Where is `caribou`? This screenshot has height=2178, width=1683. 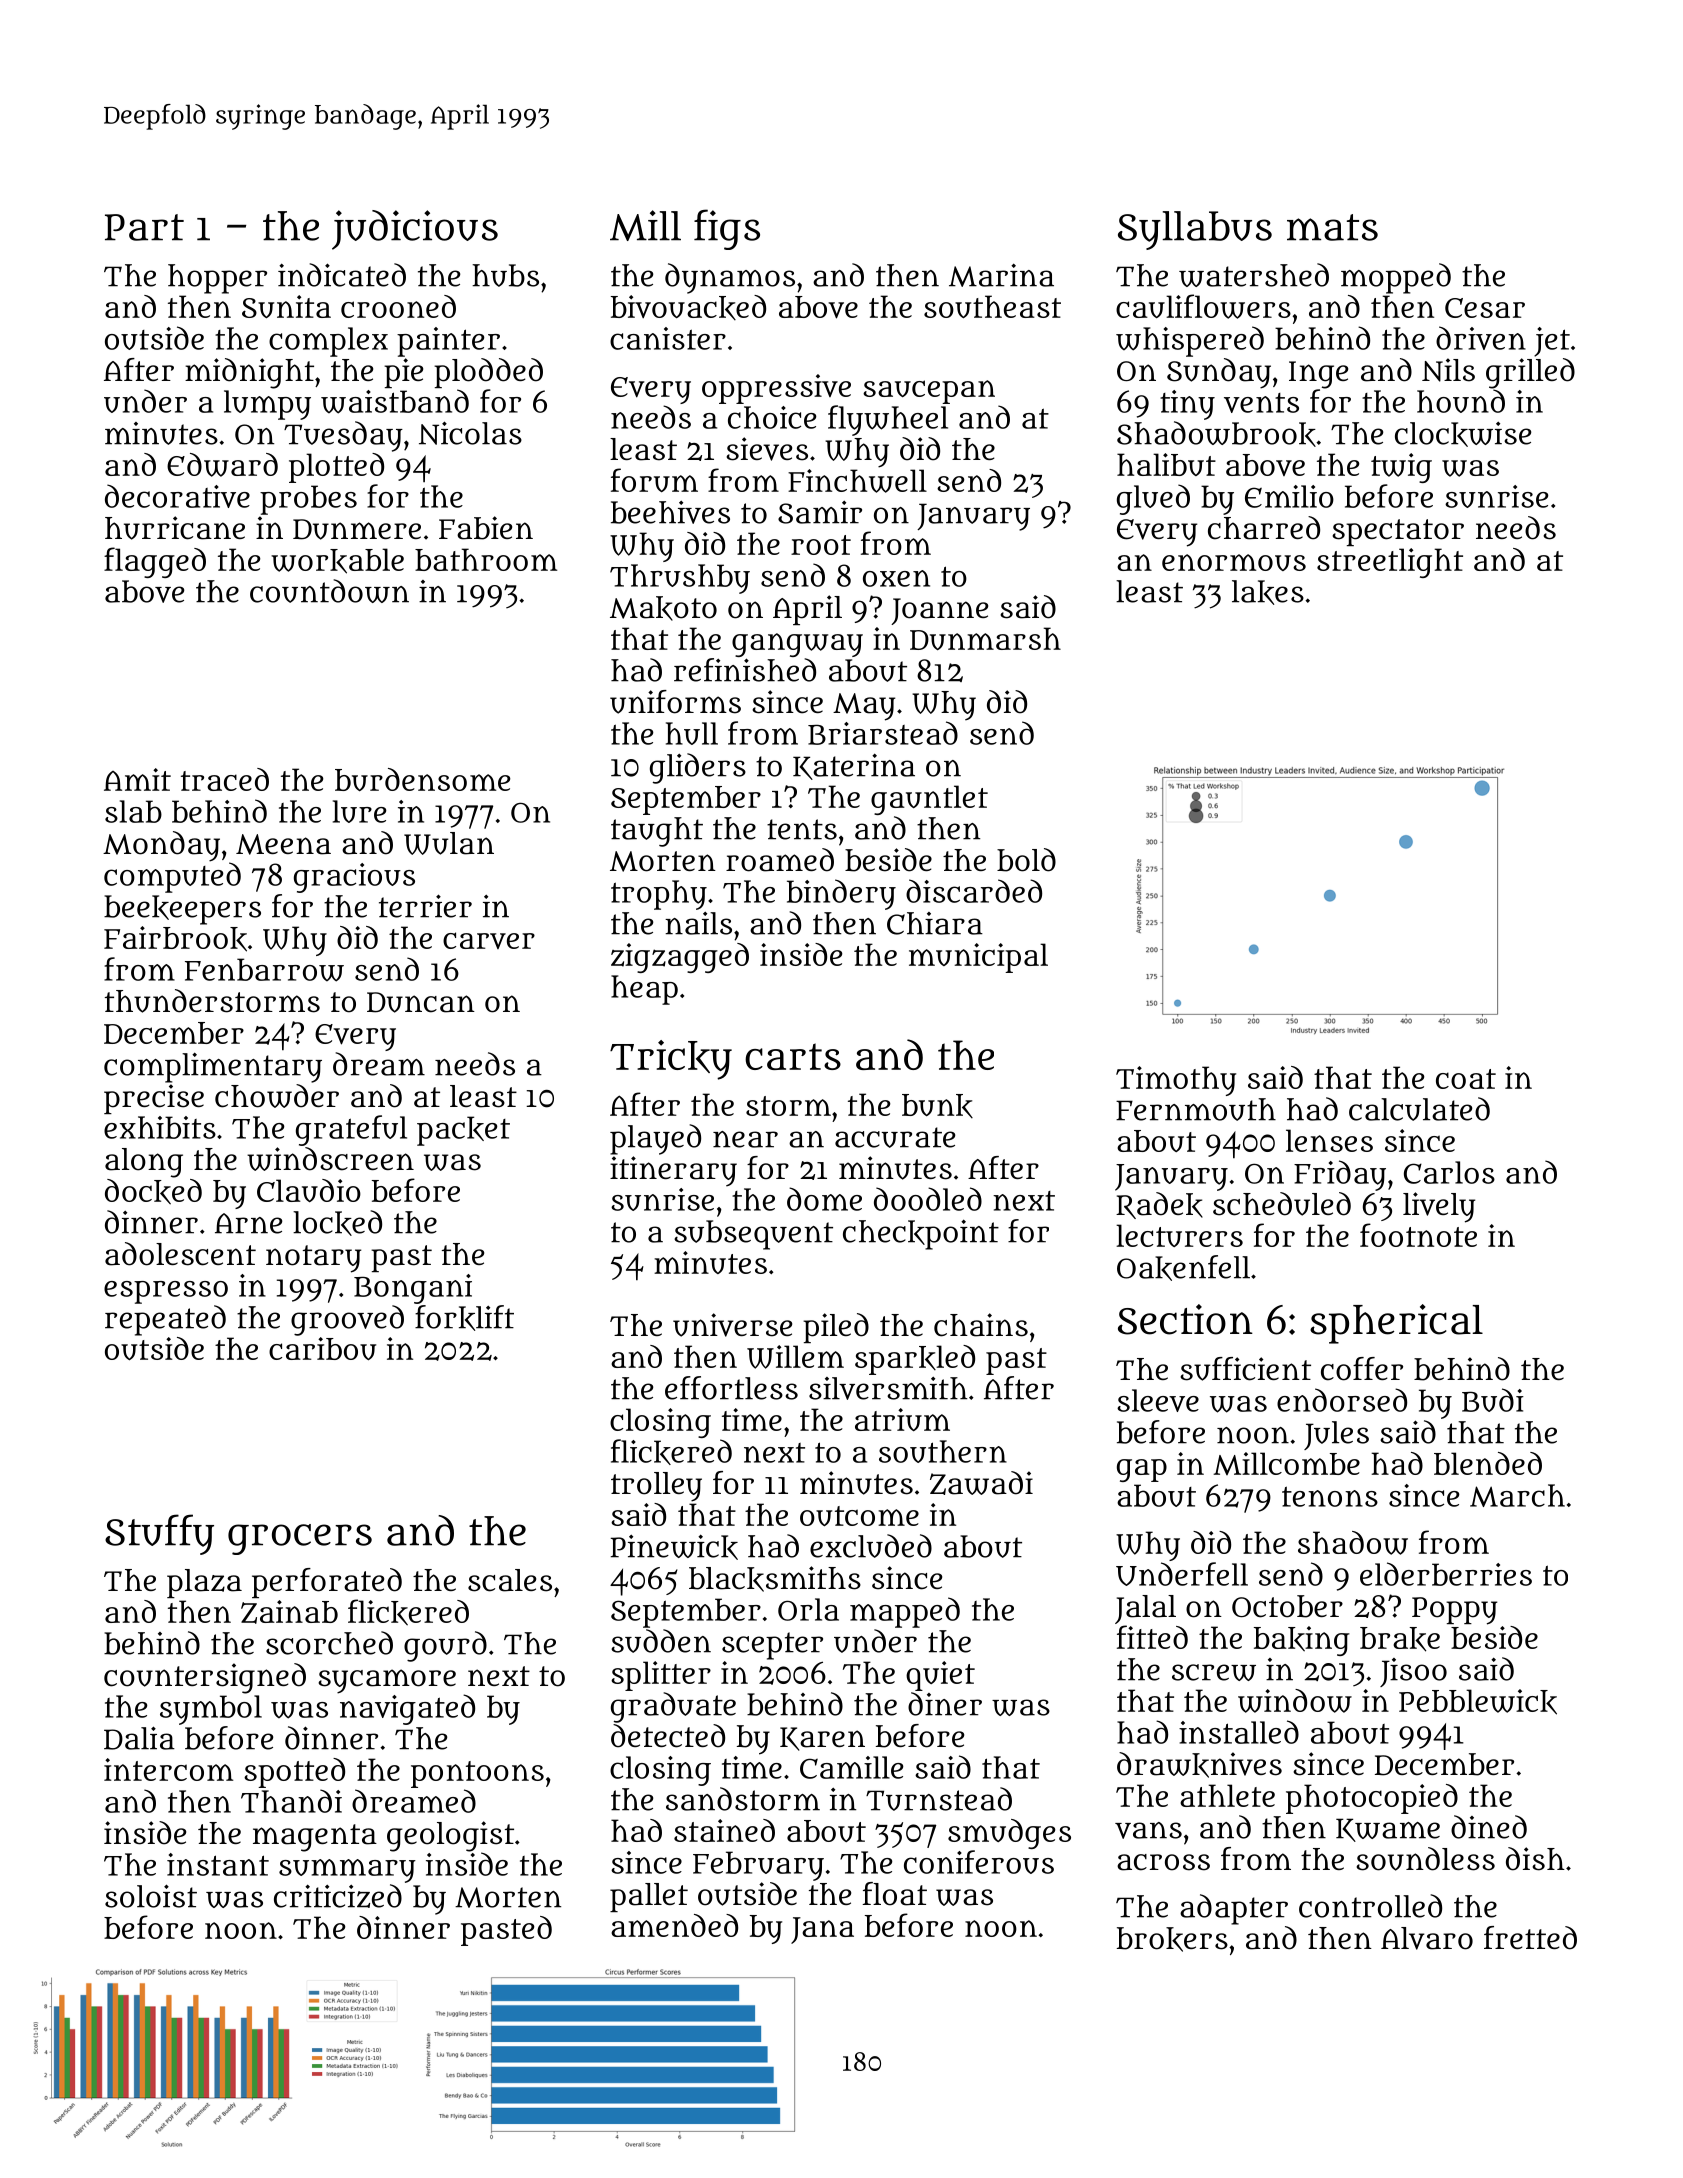 caribou is located at coordinates (322, 1348).
